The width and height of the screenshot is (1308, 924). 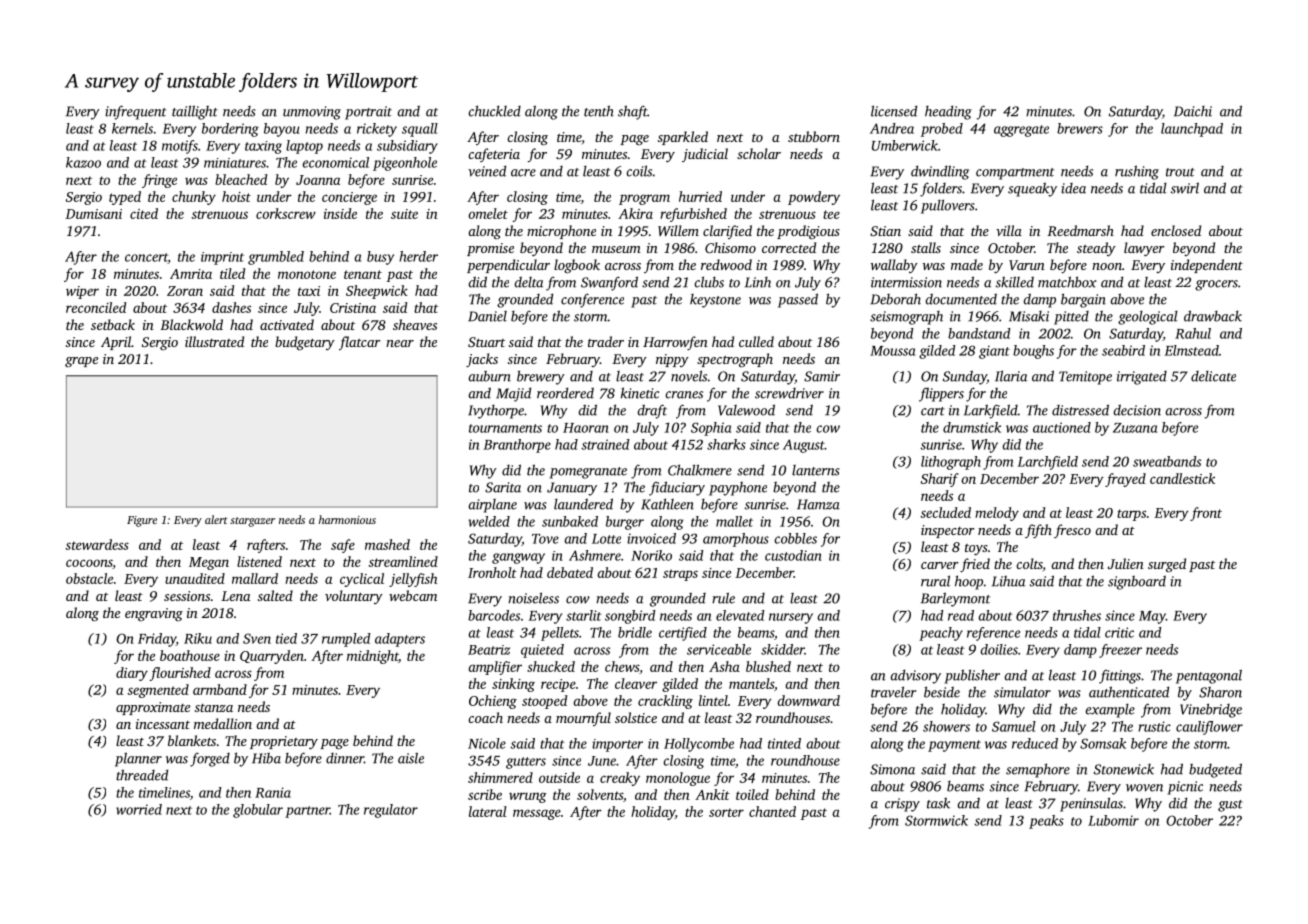 What do you see at coordinates (1206, 514) in the screenshot?
I see `front` at bounding box center [1206, 514].
